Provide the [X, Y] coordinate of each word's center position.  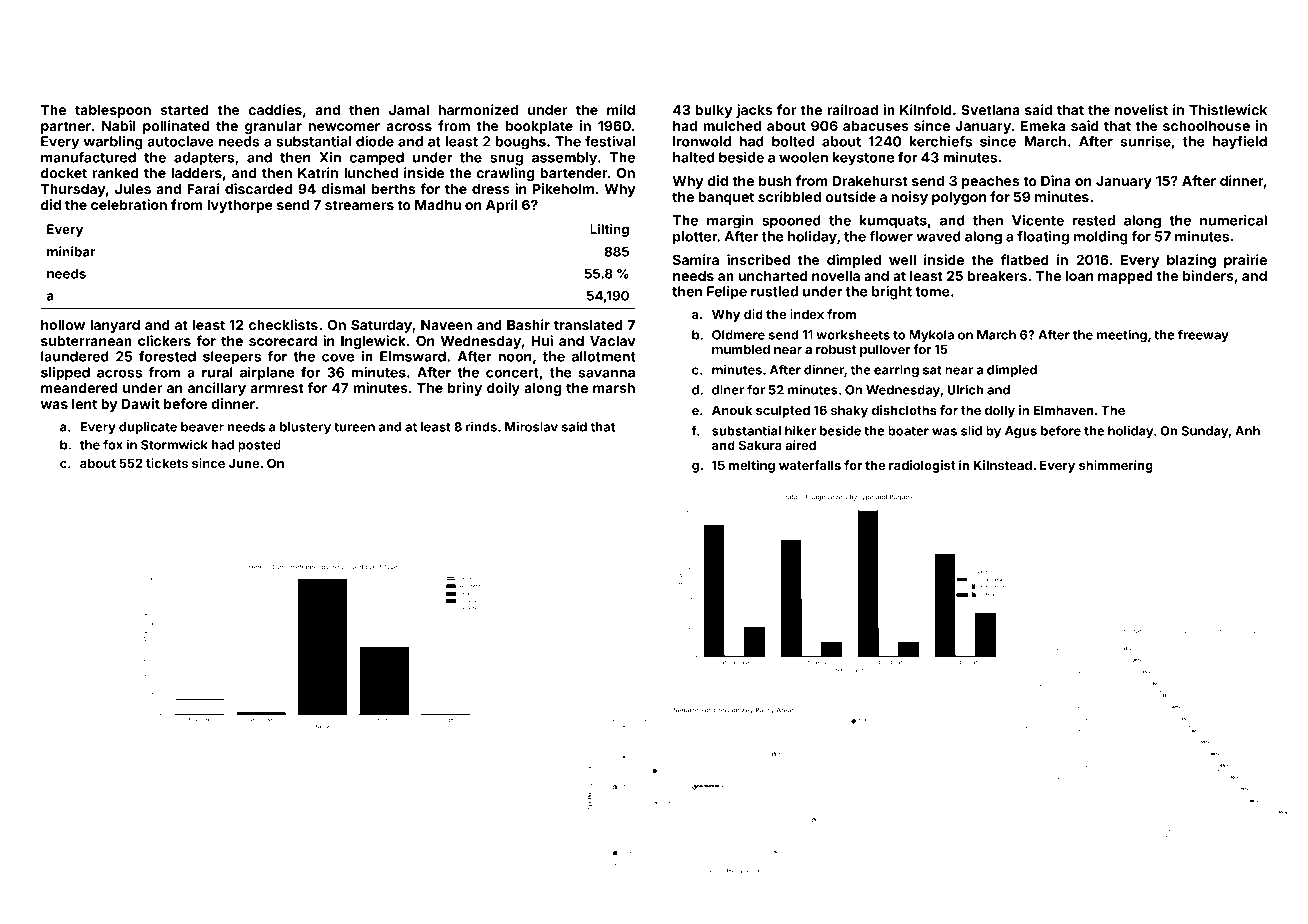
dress [491, 189]
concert [512, 373]
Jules [133, 189]
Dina [1056, 180]
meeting [1122, 336]
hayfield [1240, 143]
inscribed [758, 259]
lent [84, 404]
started [185, 110]
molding [1101, 238]
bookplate [539, 127]
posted [259, 446]
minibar [71, 251]
